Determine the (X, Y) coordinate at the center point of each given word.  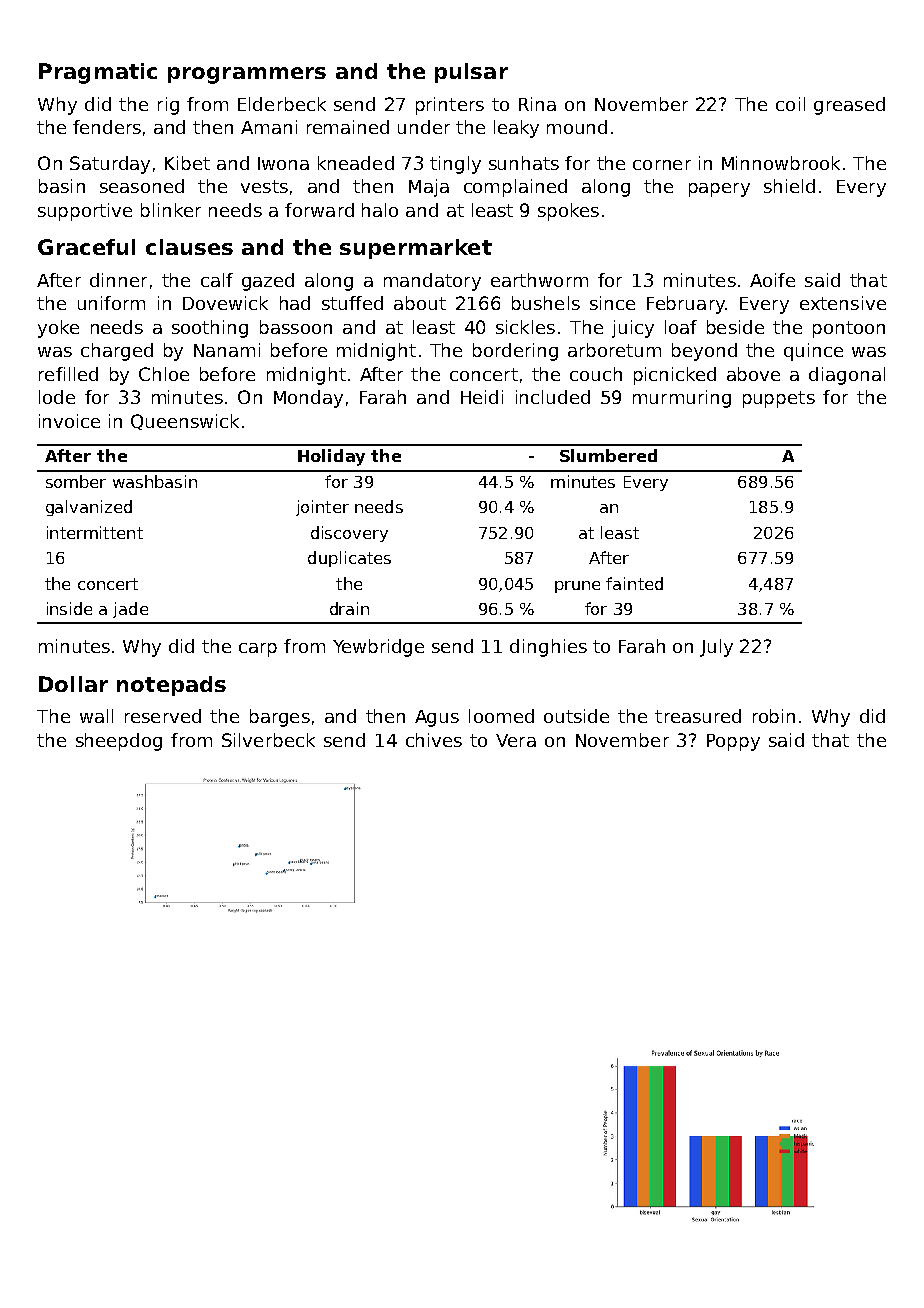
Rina (537, 104)
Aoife (772, 280)
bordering (515, 352)
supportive (85, 212)
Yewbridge (378, 648)
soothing (210, 329)
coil (790, 104)
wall (96, 716)
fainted (634, 583)
